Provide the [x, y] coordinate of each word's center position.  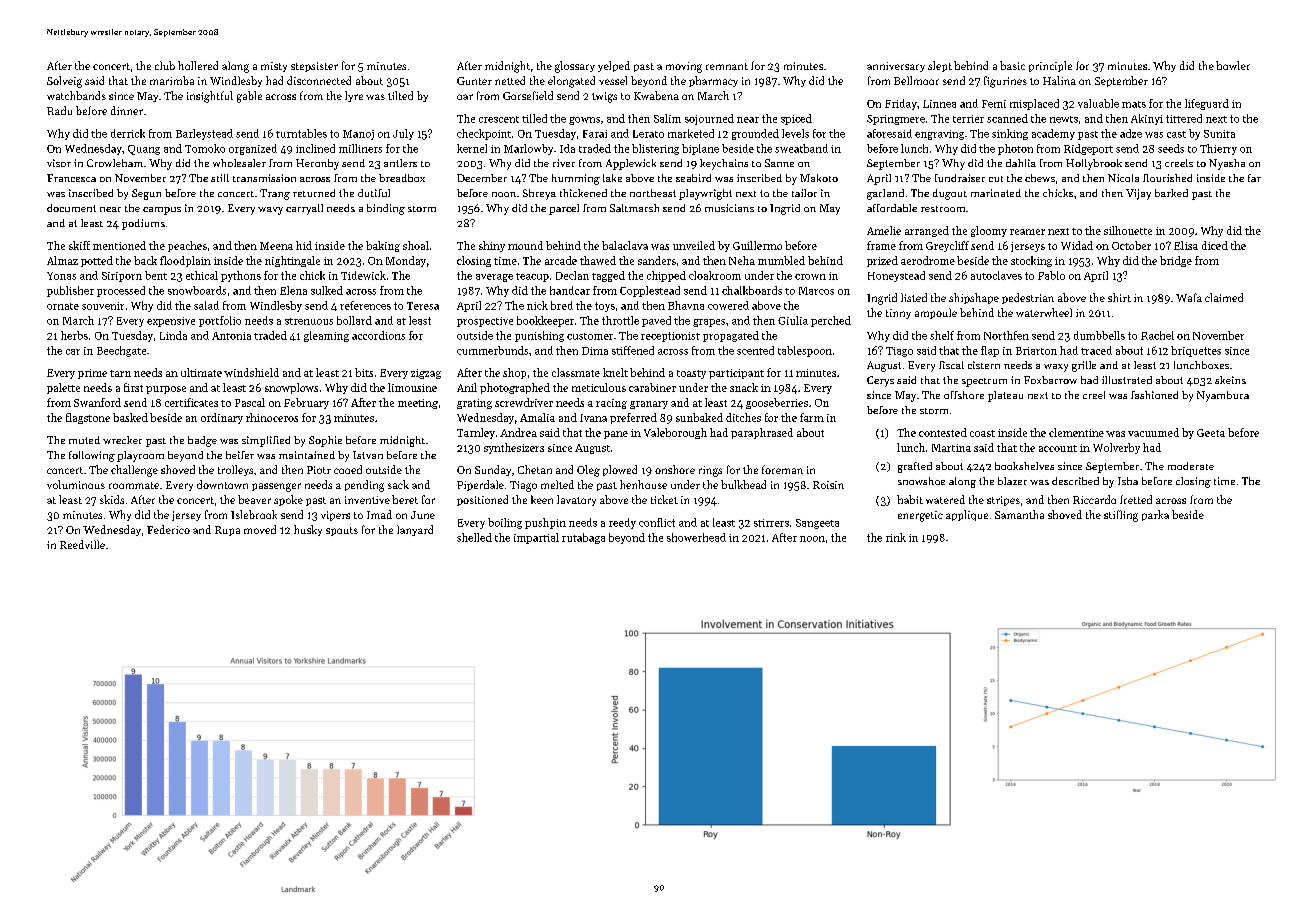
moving [684, 67]
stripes [1003, 501]
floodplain [185, 261]
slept [940, 66]
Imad [379, 514]
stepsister [314, 67]
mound [525, 245]
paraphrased [762, 433]
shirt [1119, 297]
